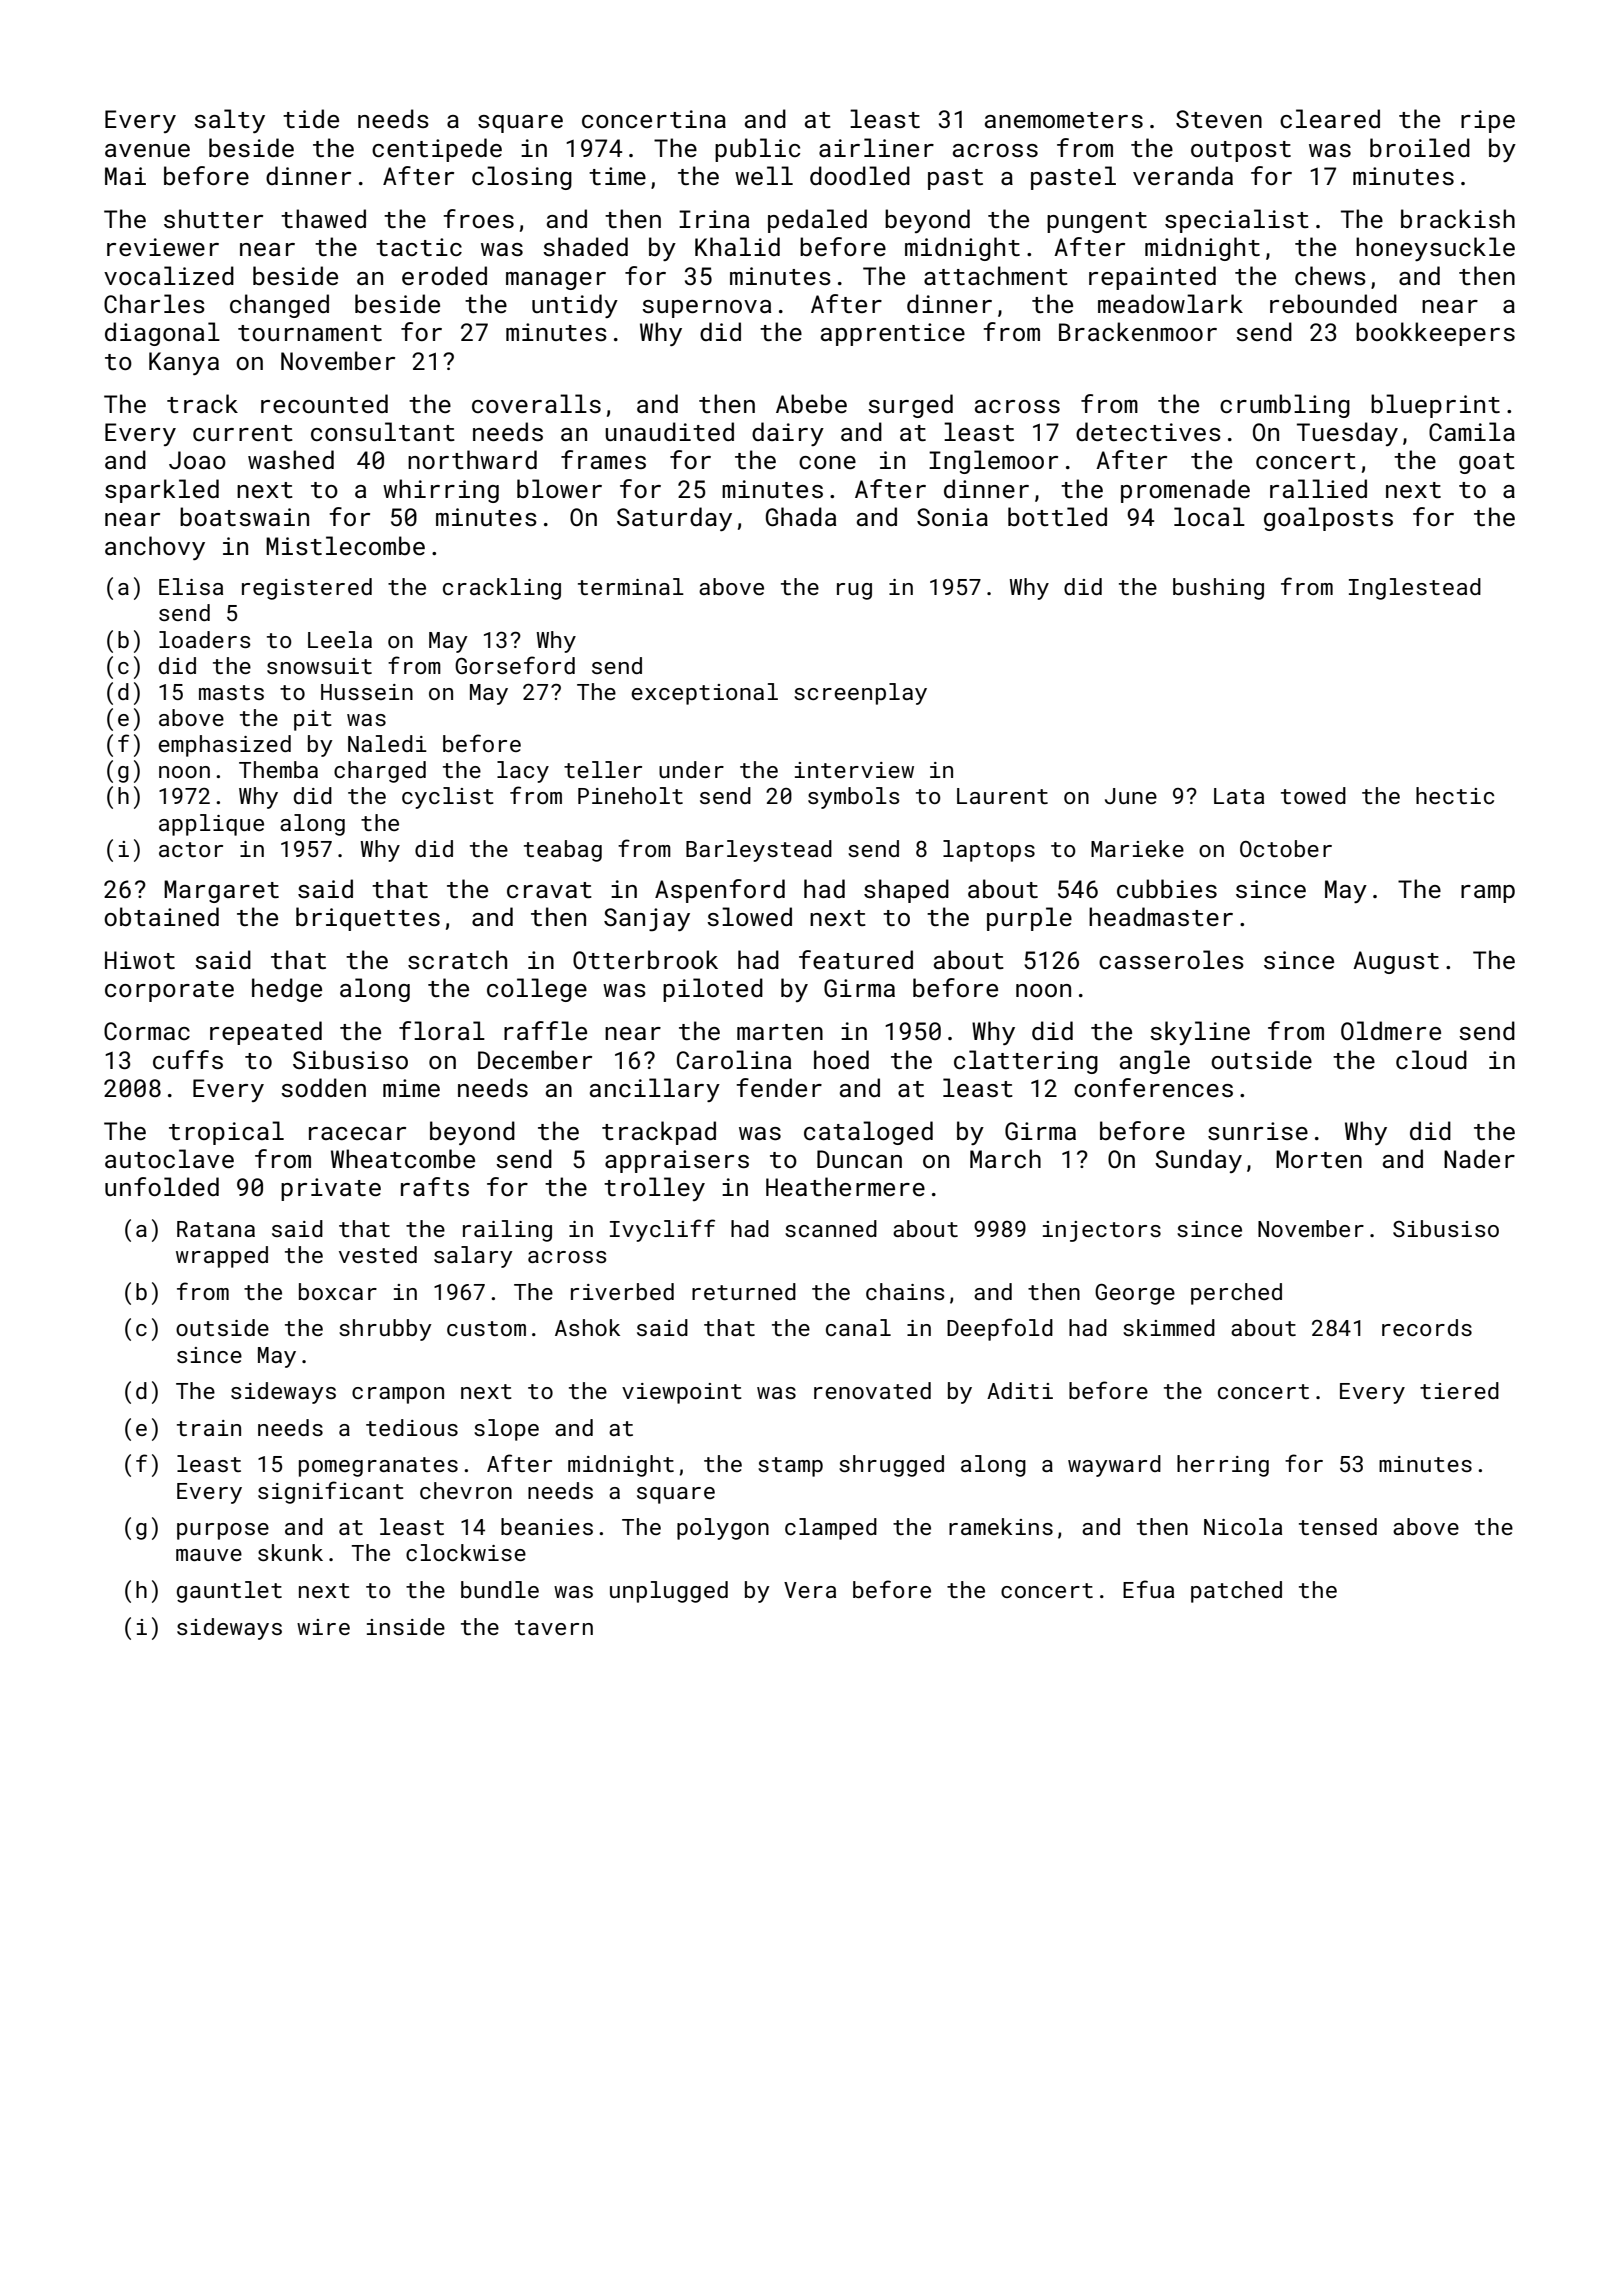 Image resolution: width=1620 pixels, height=2292 pixels. Describe the element at coordinates (1153, 1087) in the document. I see `conferences` at that location.
